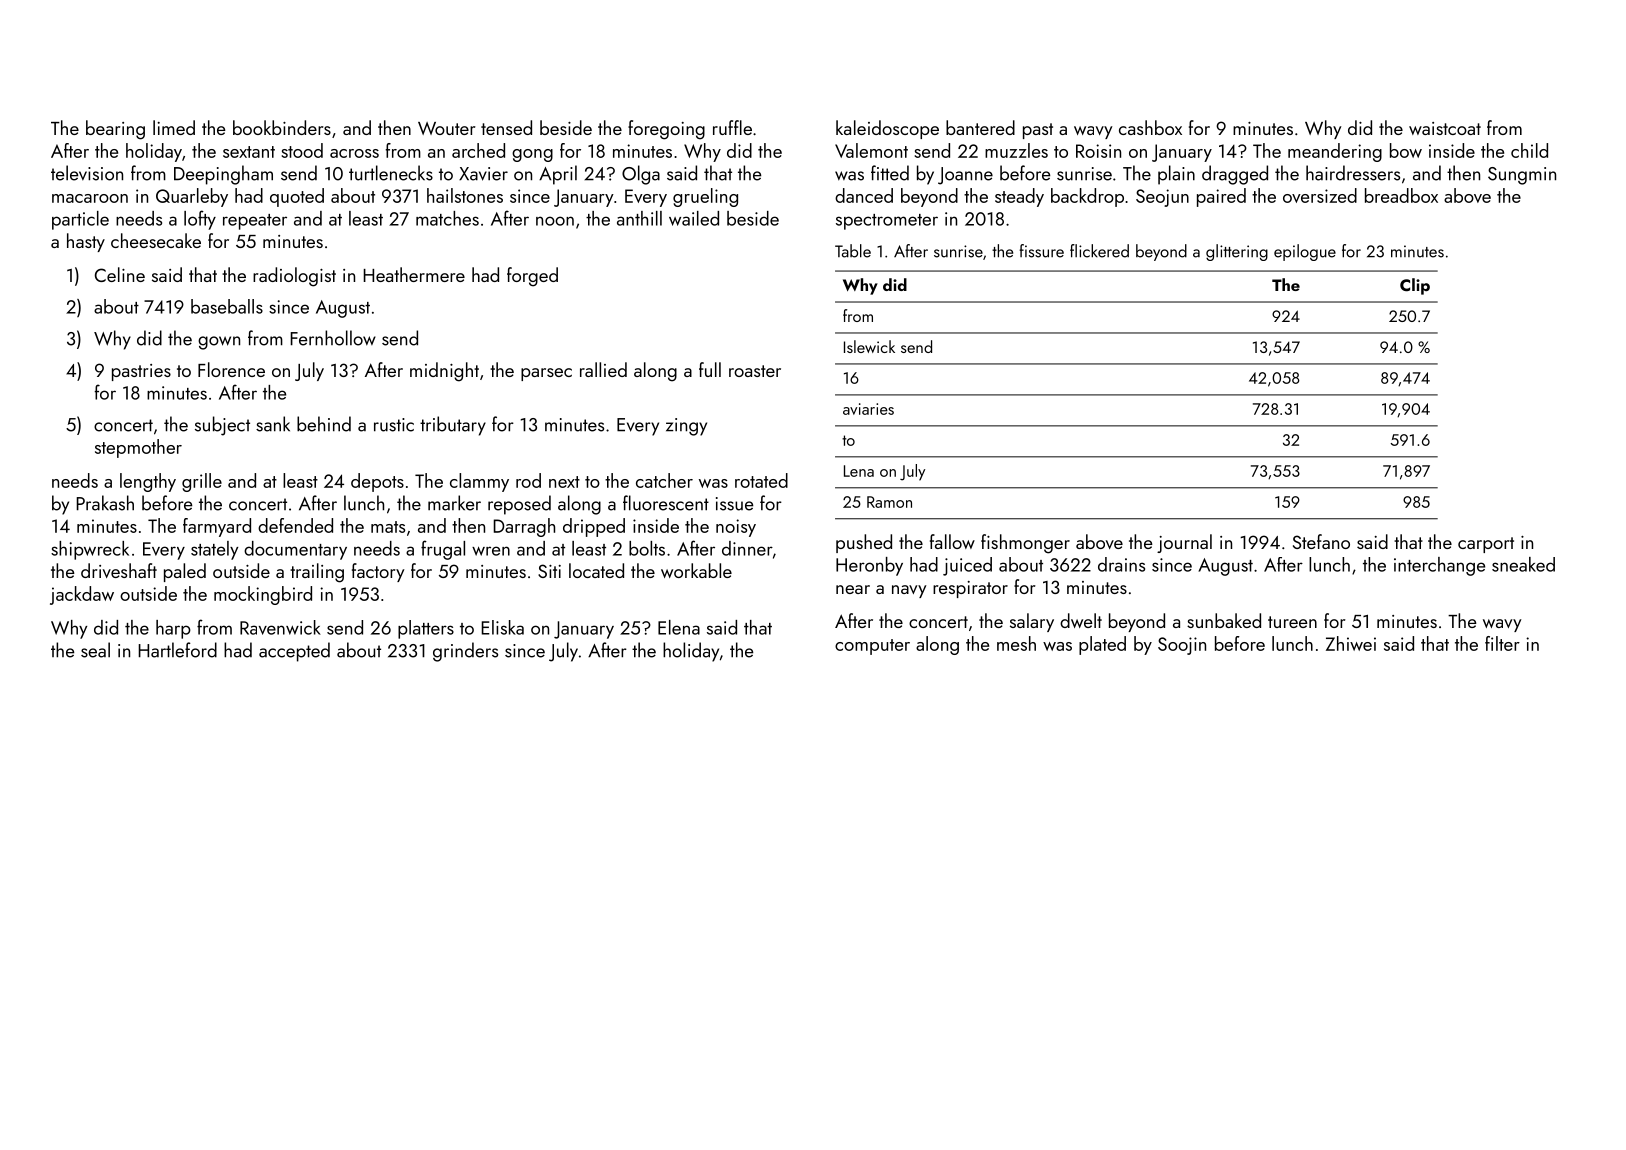 The image size is (1626, 1150). What do you see at coordinates (1150, 127) in the image?
I see `cashbox` at bounding box center [1150, 127].
